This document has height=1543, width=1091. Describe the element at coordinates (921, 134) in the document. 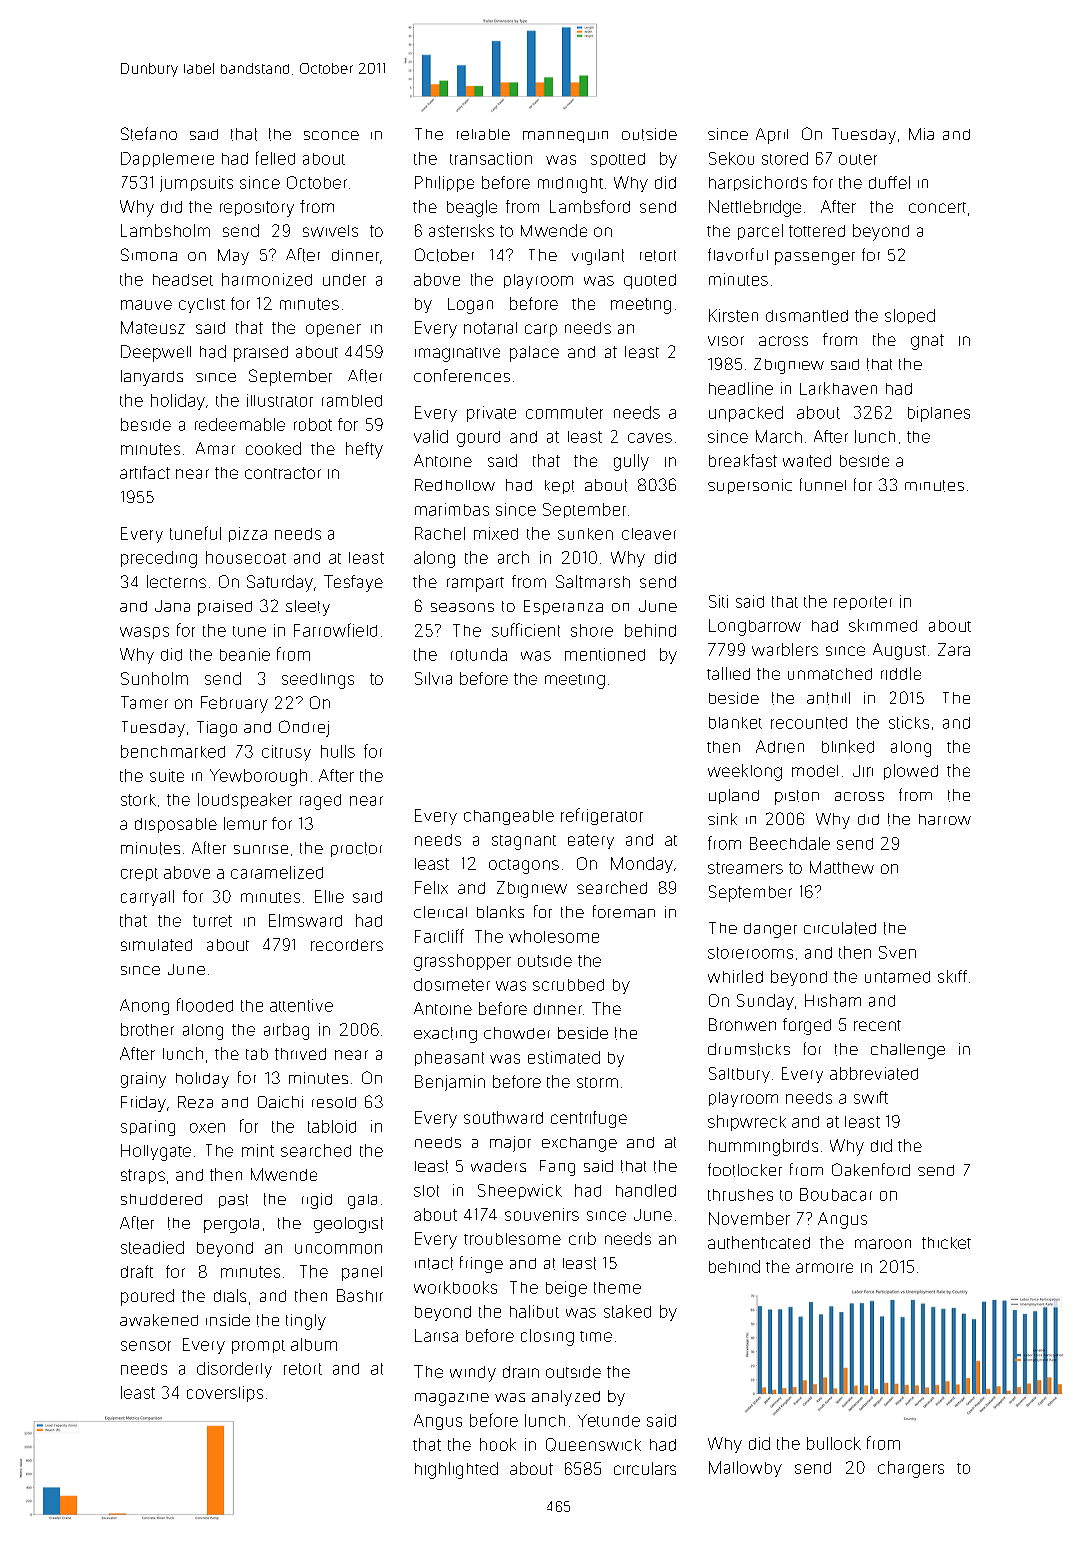

I see `Mia` at that location.
